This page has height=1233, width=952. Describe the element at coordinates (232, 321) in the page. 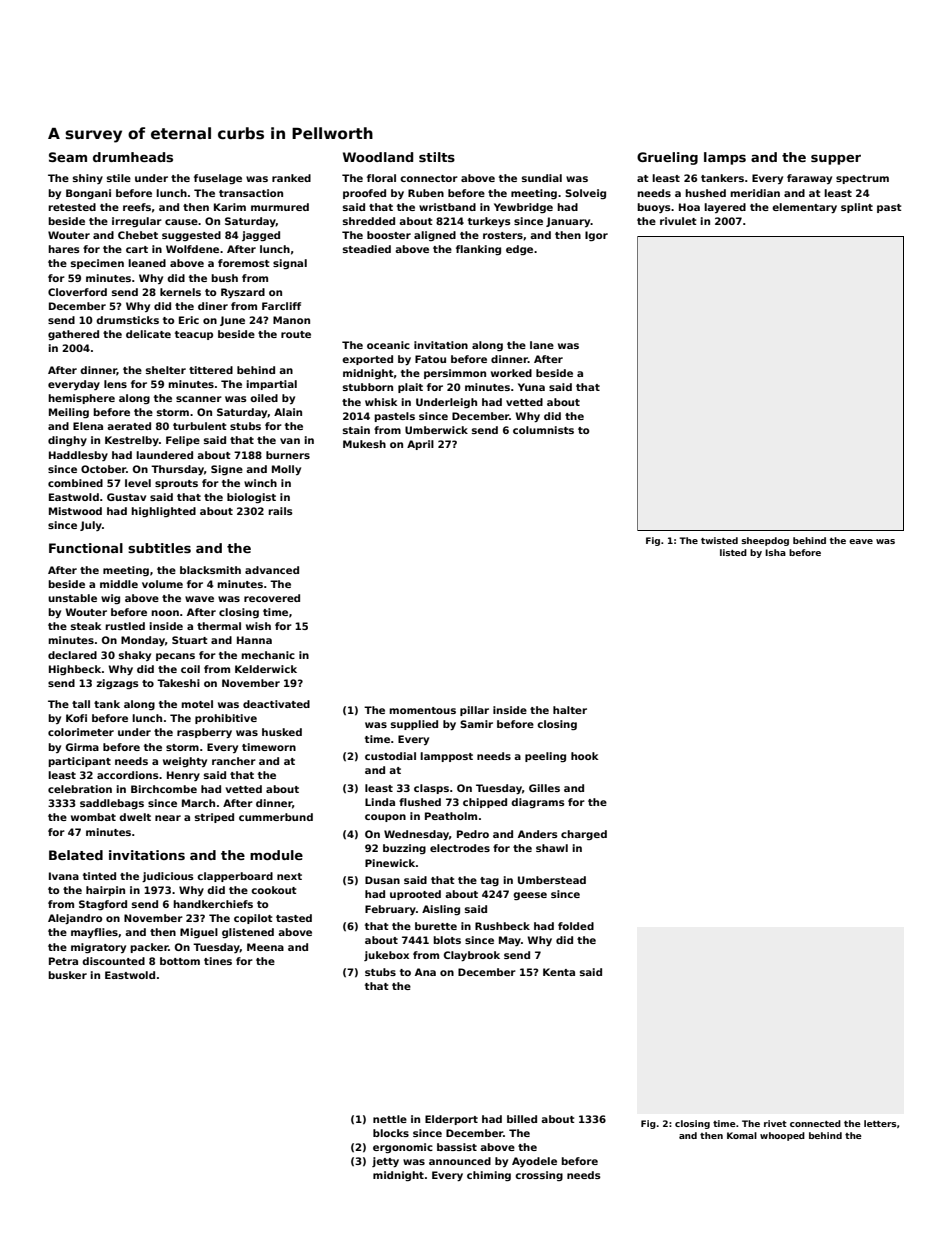

I see `June` at that location.
